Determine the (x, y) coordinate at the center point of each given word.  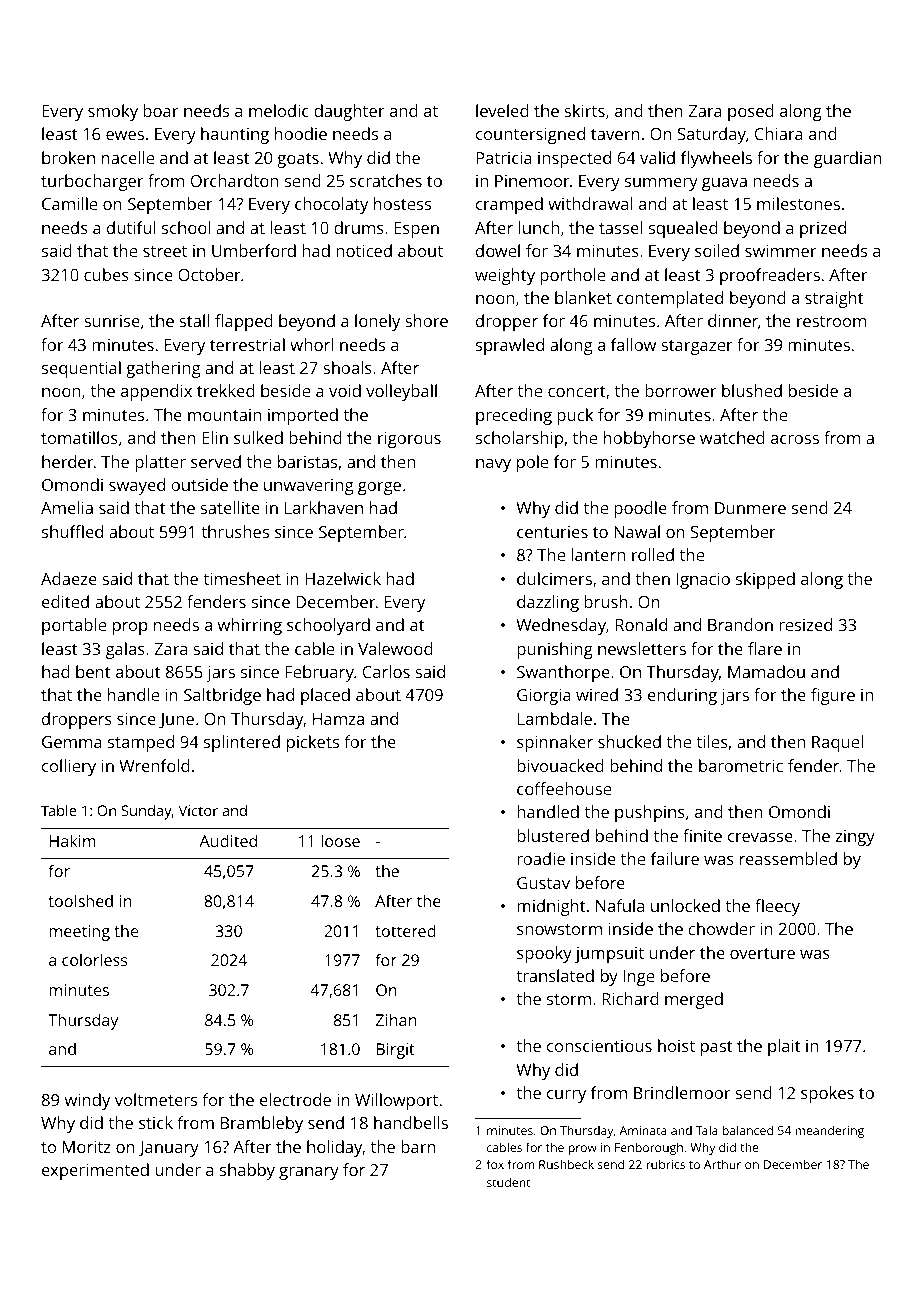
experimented (95, 1171)
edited (65, 601)
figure (833, 696)
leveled (502, 110)
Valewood (395, 648)
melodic (279, 110)
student (509, 1182)
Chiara (779, 133)
